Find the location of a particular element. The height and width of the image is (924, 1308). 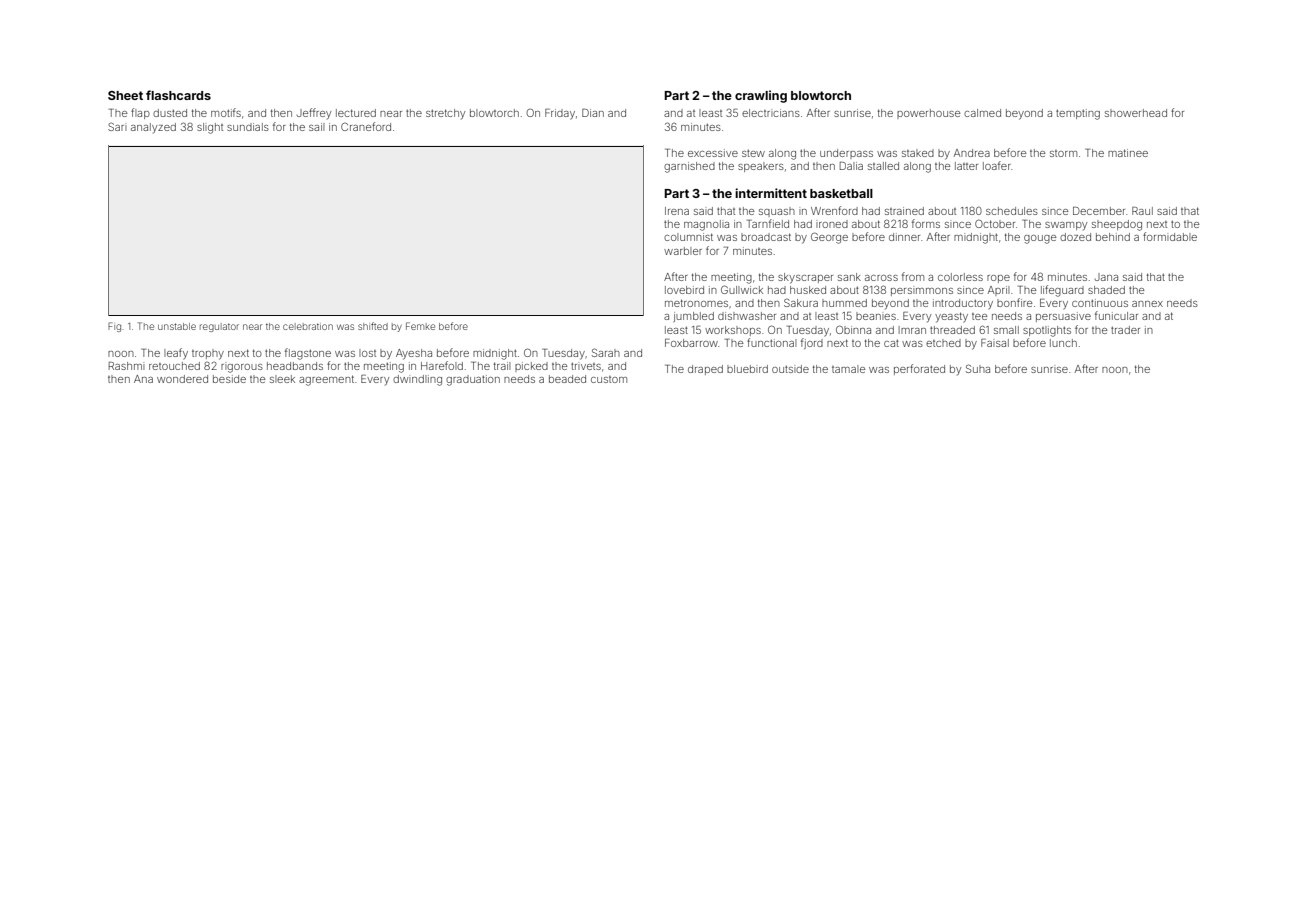

April is located at coordinates (999, 291).
